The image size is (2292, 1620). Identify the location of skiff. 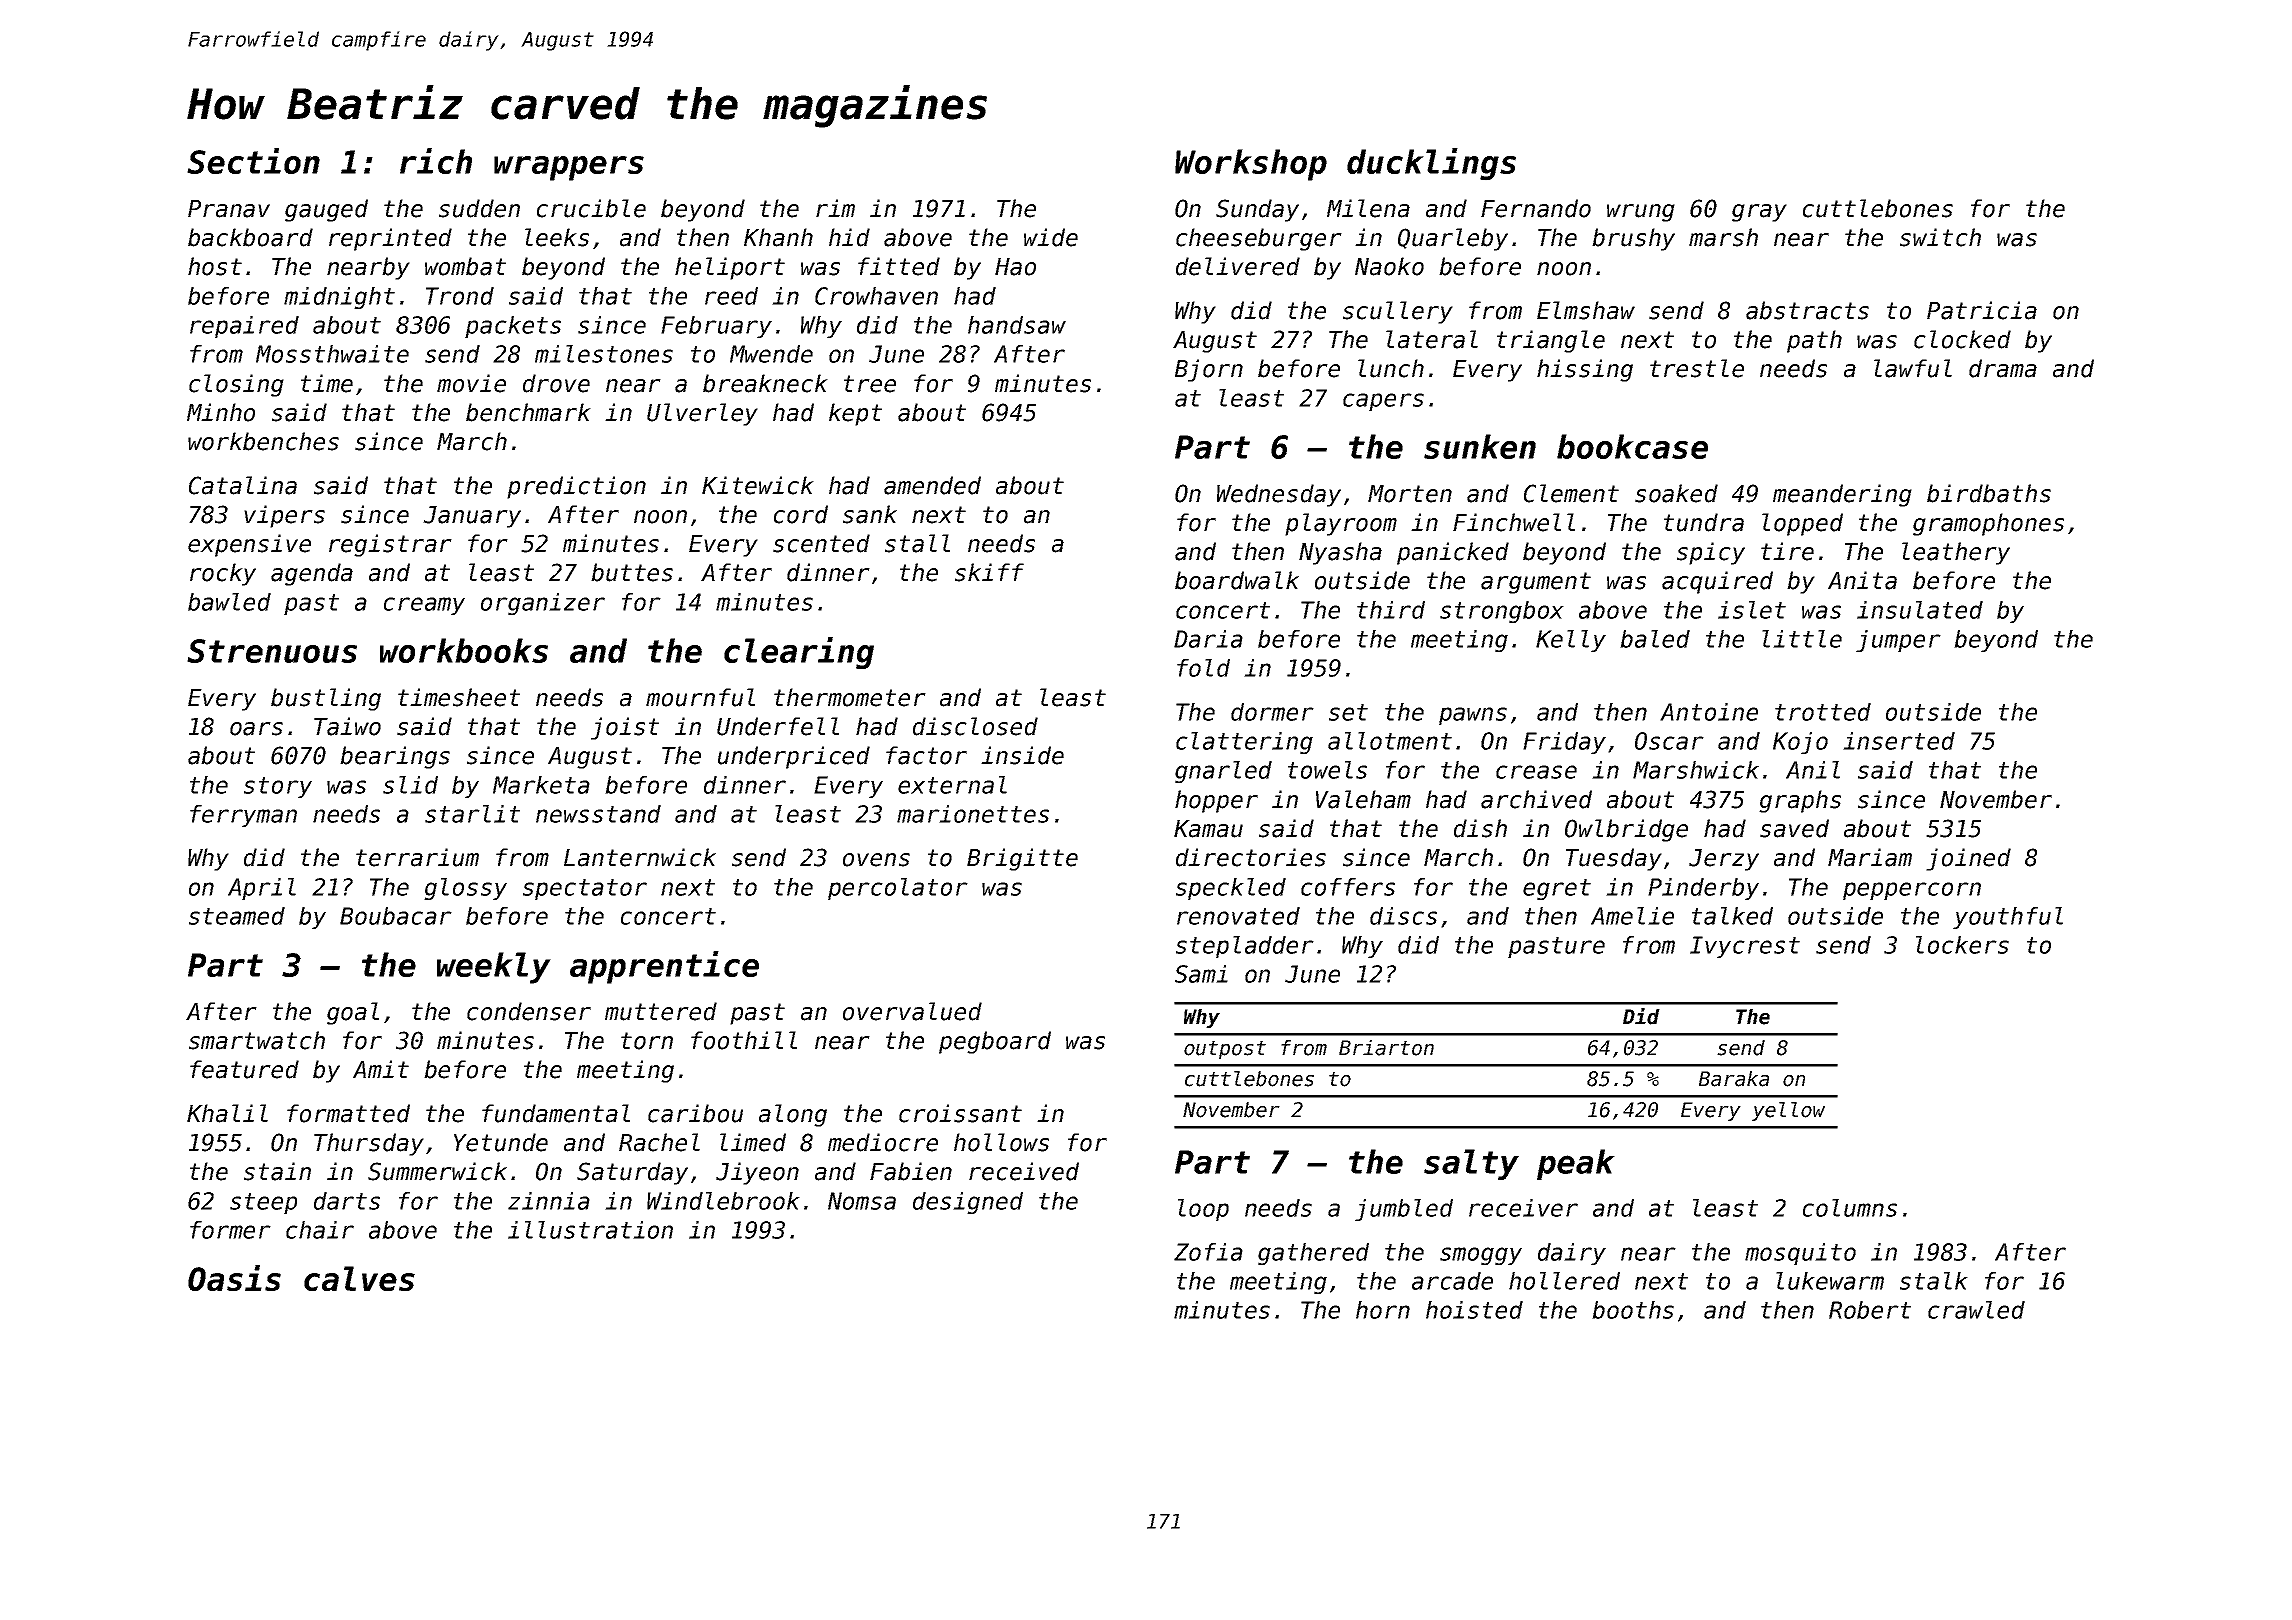
(989, 572).
